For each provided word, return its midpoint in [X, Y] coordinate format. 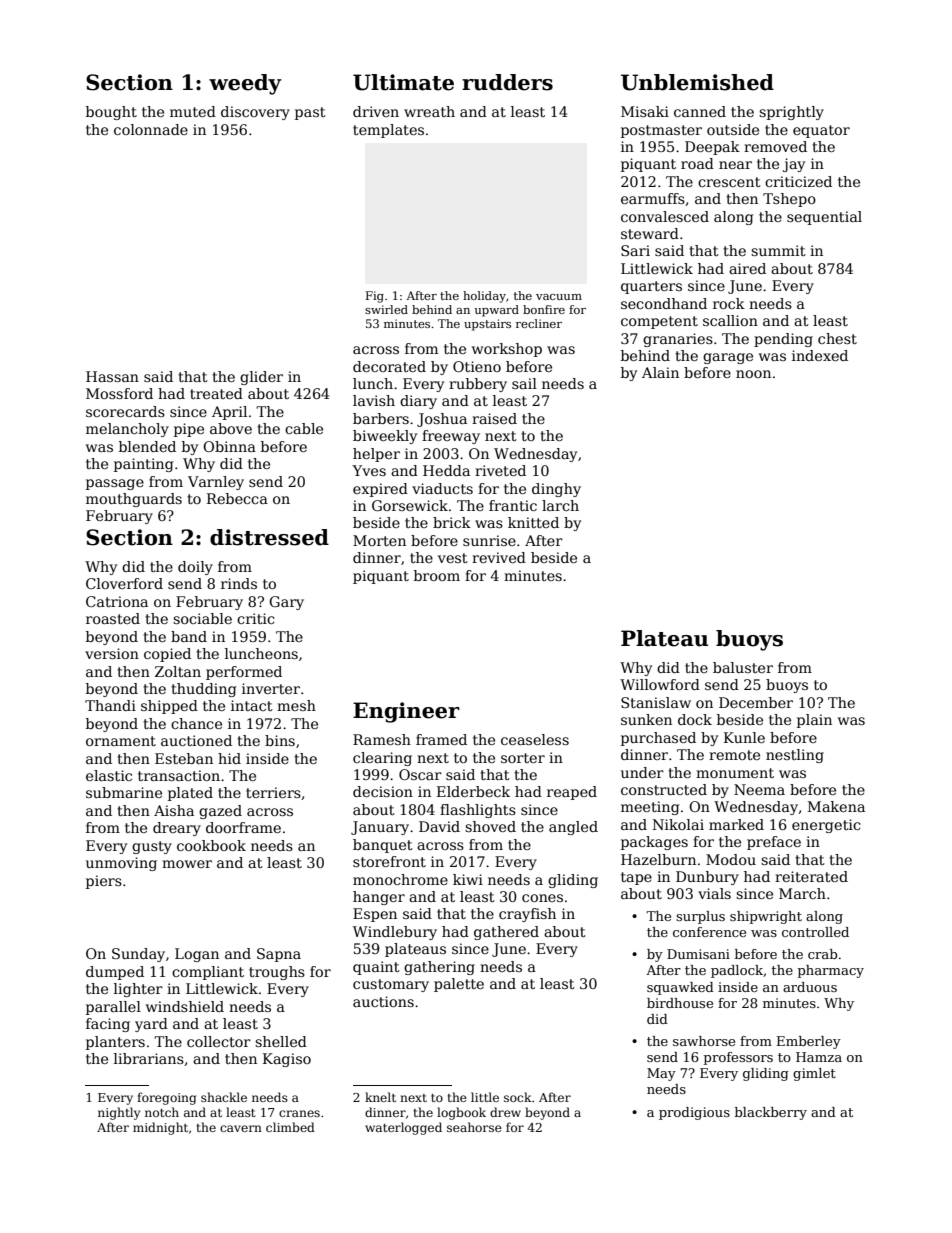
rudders [507, 82]
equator [821, 131]
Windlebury [395, 933]
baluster [743, 667]
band [189, 636]
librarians [149, 1058]
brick [452, 522]
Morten [379, 540]
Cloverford [124, 583]
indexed [820, 355]
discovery [255, 113]
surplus [700, 917]
